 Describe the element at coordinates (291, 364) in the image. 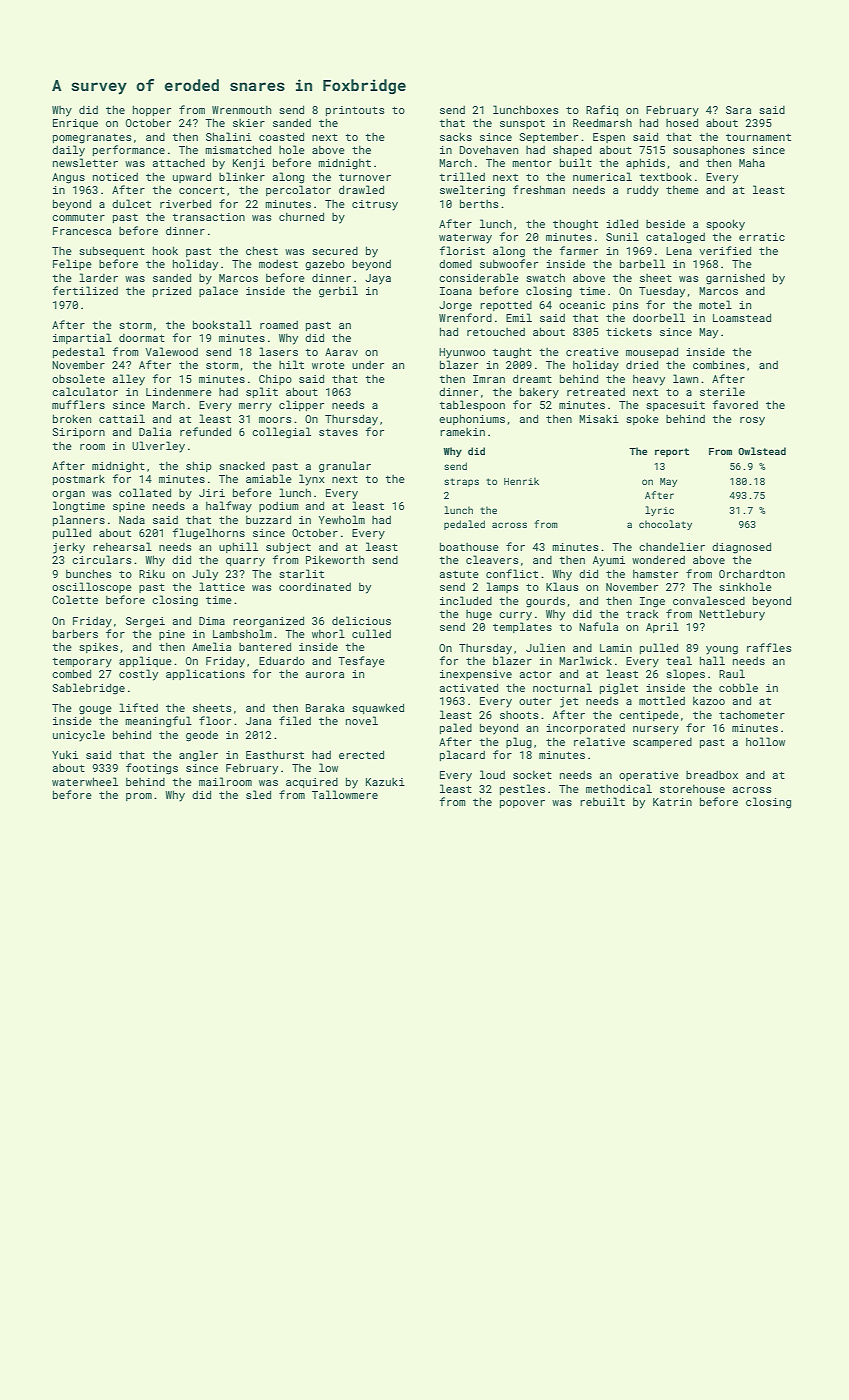

I see `hilt` at that location.
